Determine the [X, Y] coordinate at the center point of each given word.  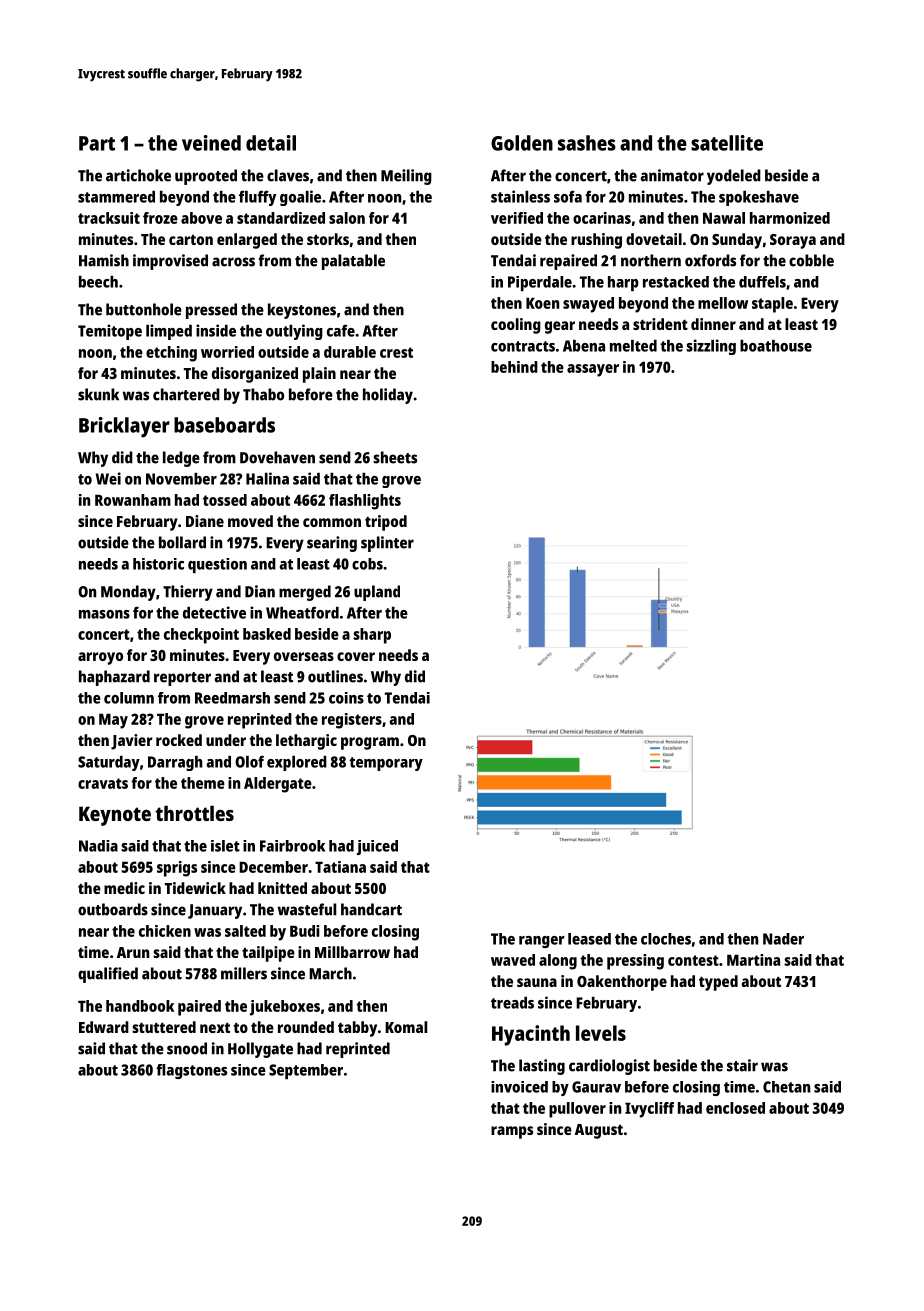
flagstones [191, 1071]
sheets [395, 457]
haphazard [114, 678]
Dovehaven [277, 457]
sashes [587, 143]
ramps [512, 1132]
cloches [666, 939]
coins [346, 698]
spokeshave [759, 198]
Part [97, 143]
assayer [593, 370]
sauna [537, 982]
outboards [113, 909]
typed [718, 983]
